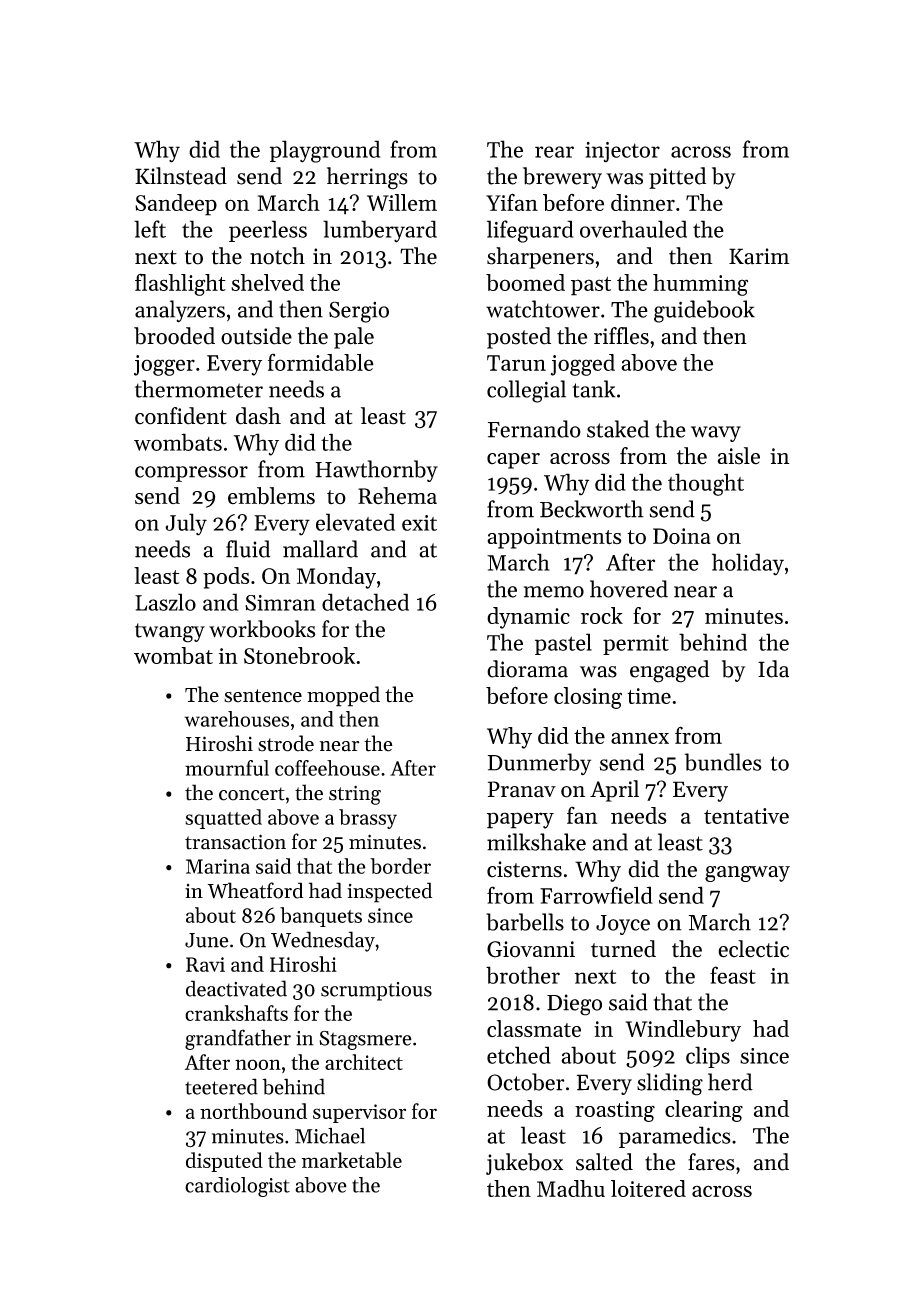  Describe the element at coordinates (571, 1188) in the screenshot. I see `Madhu` at that location.
